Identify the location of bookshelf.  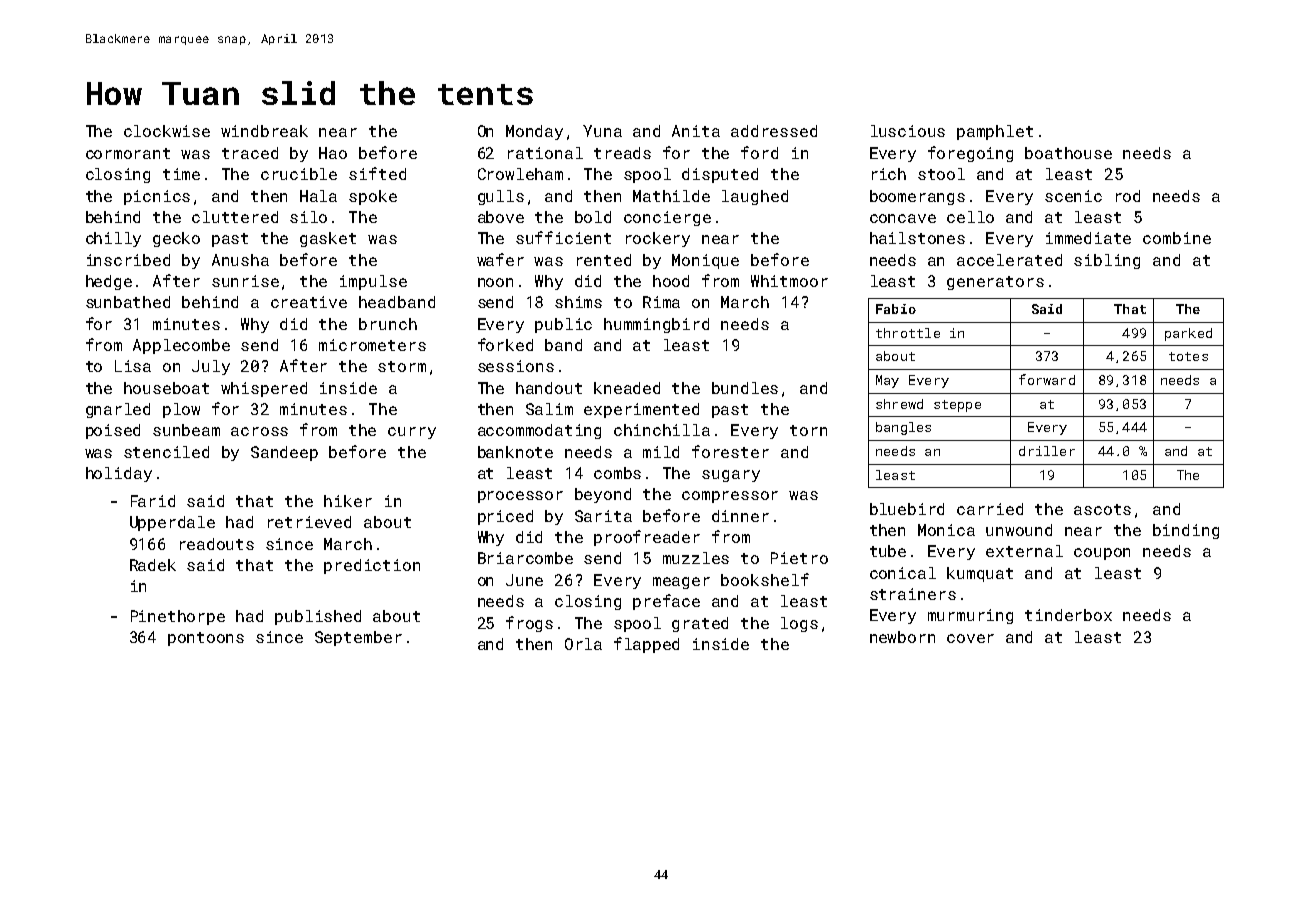
(765, 579).
